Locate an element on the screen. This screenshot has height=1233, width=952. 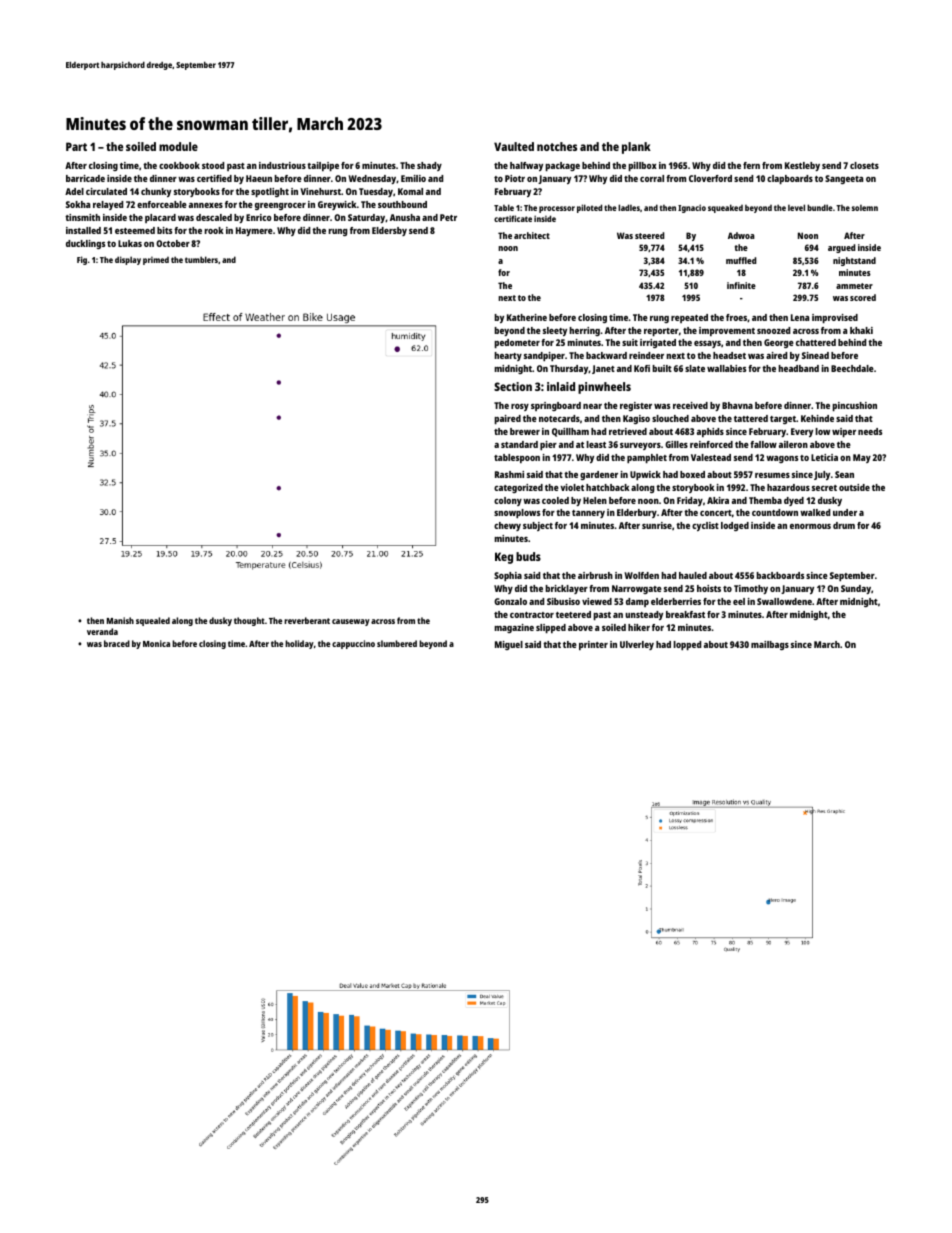
closets is located at coordinates (864, 165).
